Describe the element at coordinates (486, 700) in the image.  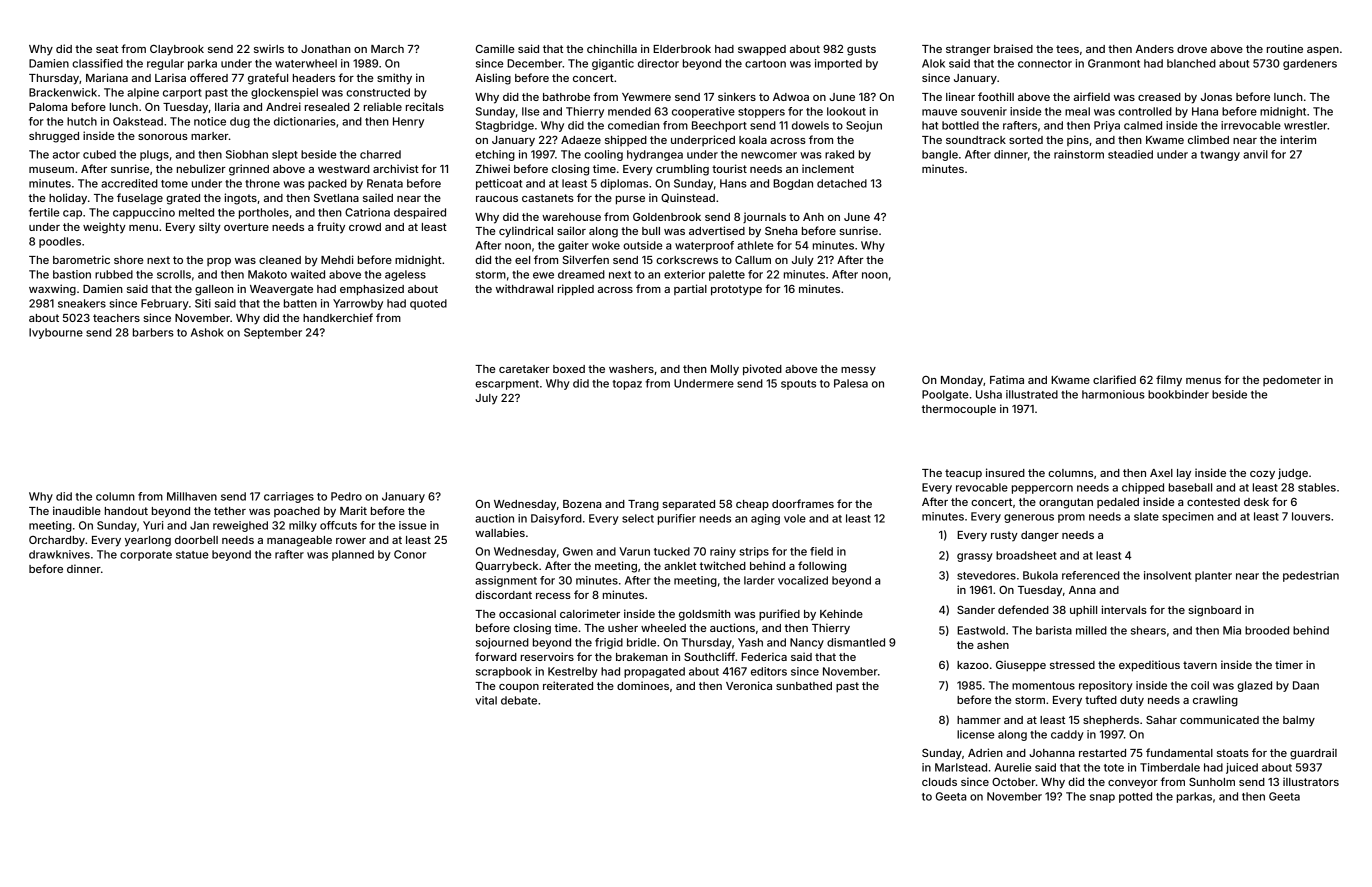
I see `vital` at that location.
